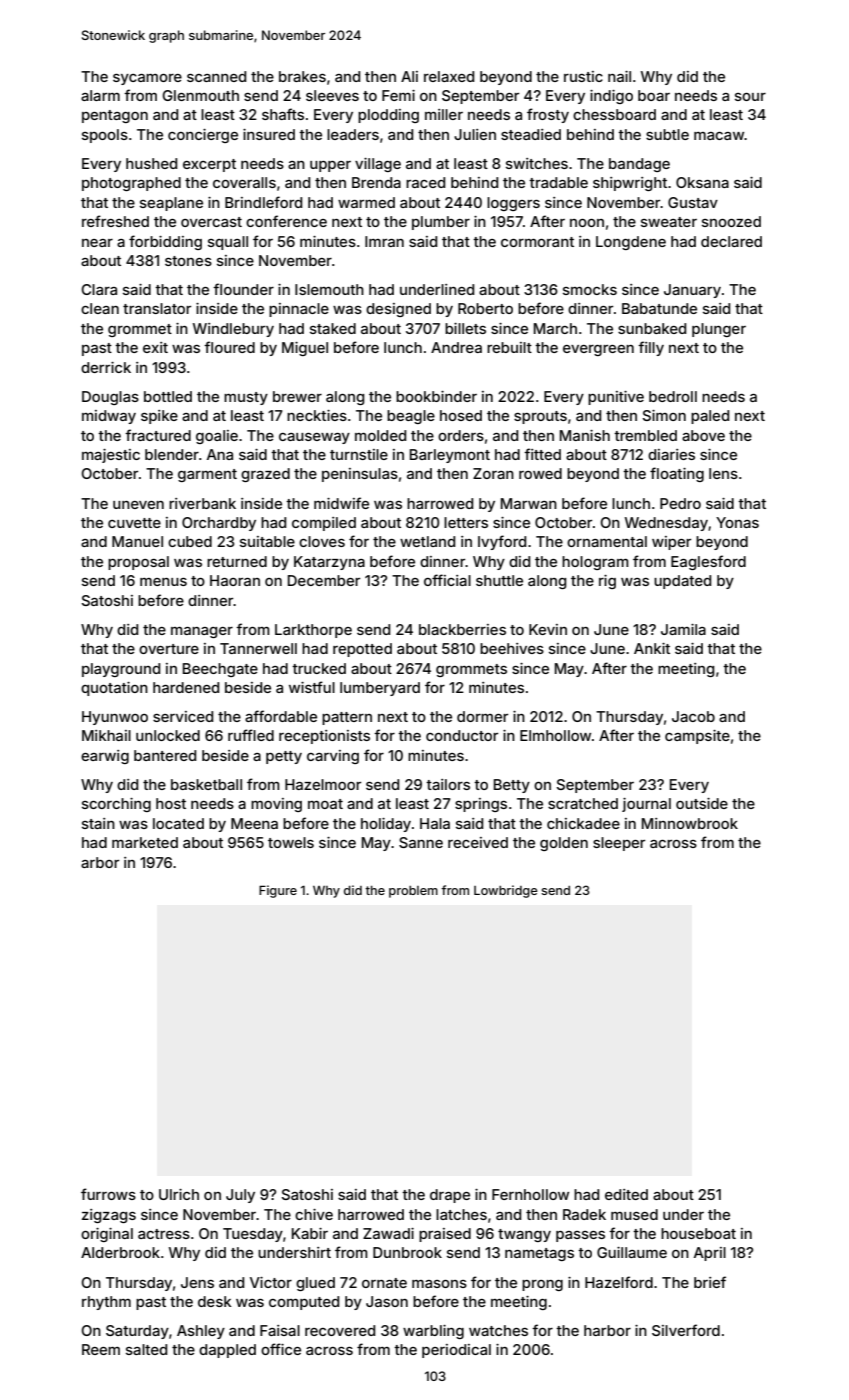  I want to click on majestic, so click(111, 456).
